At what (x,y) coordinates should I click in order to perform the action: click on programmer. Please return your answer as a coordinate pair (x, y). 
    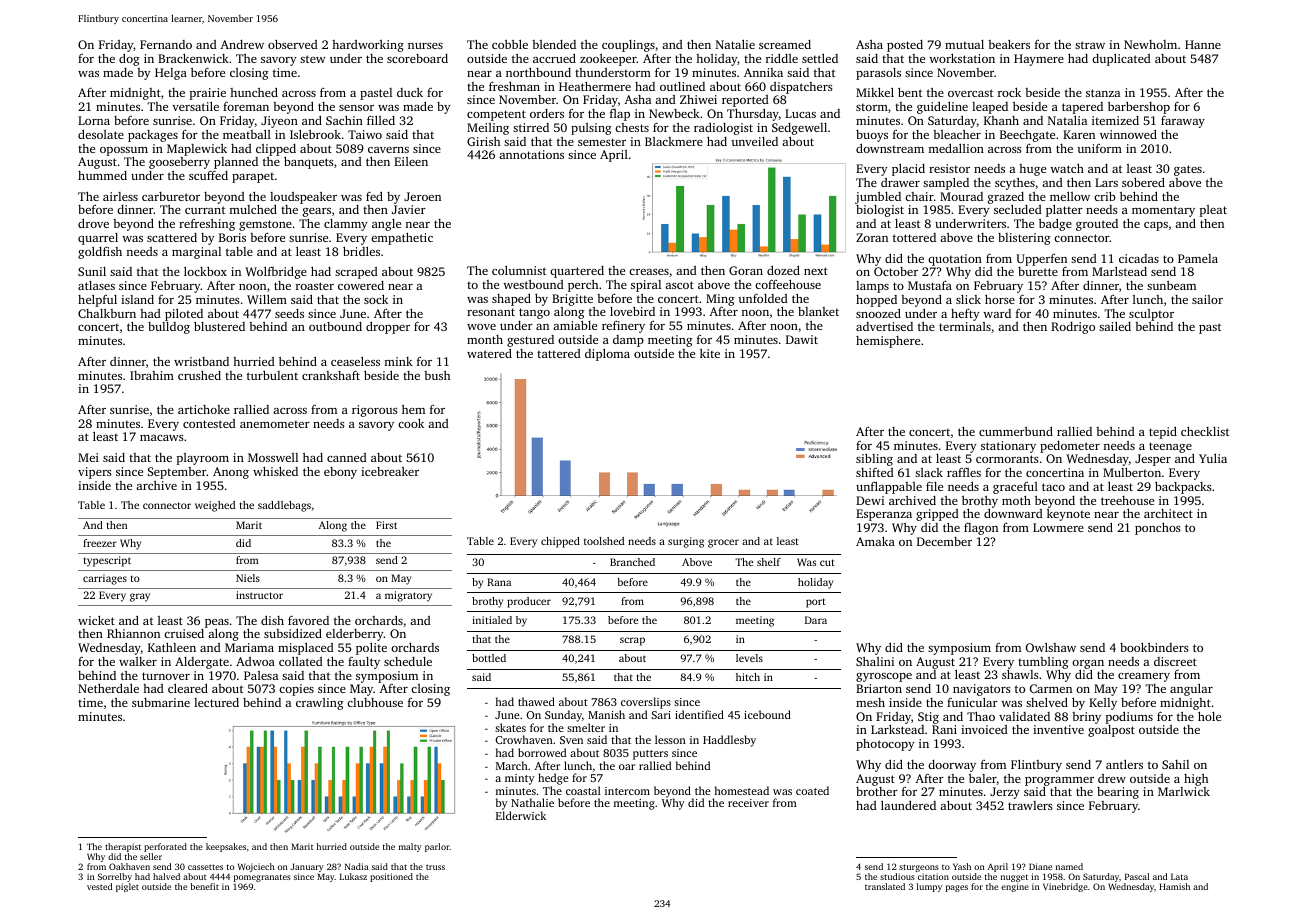
    Looking at the image, I should click on (1059, 782).
